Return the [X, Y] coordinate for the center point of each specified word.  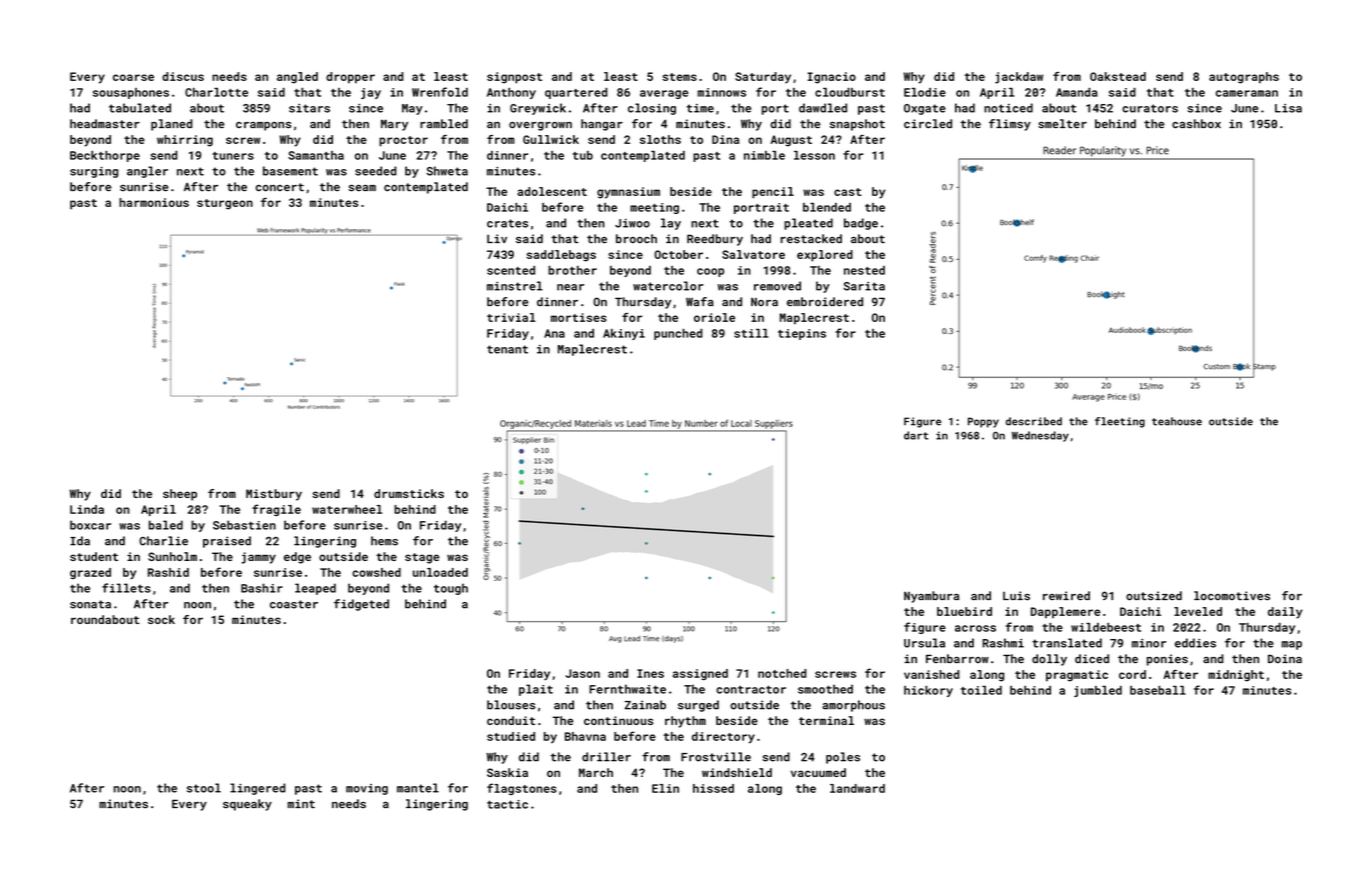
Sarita [864, 286]
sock [161, 619]
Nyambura [931, 597]
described [1034, 421]
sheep [180, 495]
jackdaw [1019, 78]
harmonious [154, 202]
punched [678, 334]
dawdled [823, 108]
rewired [1066, 596]
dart [916, 435]
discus [183, 76]
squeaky [247, 805]
